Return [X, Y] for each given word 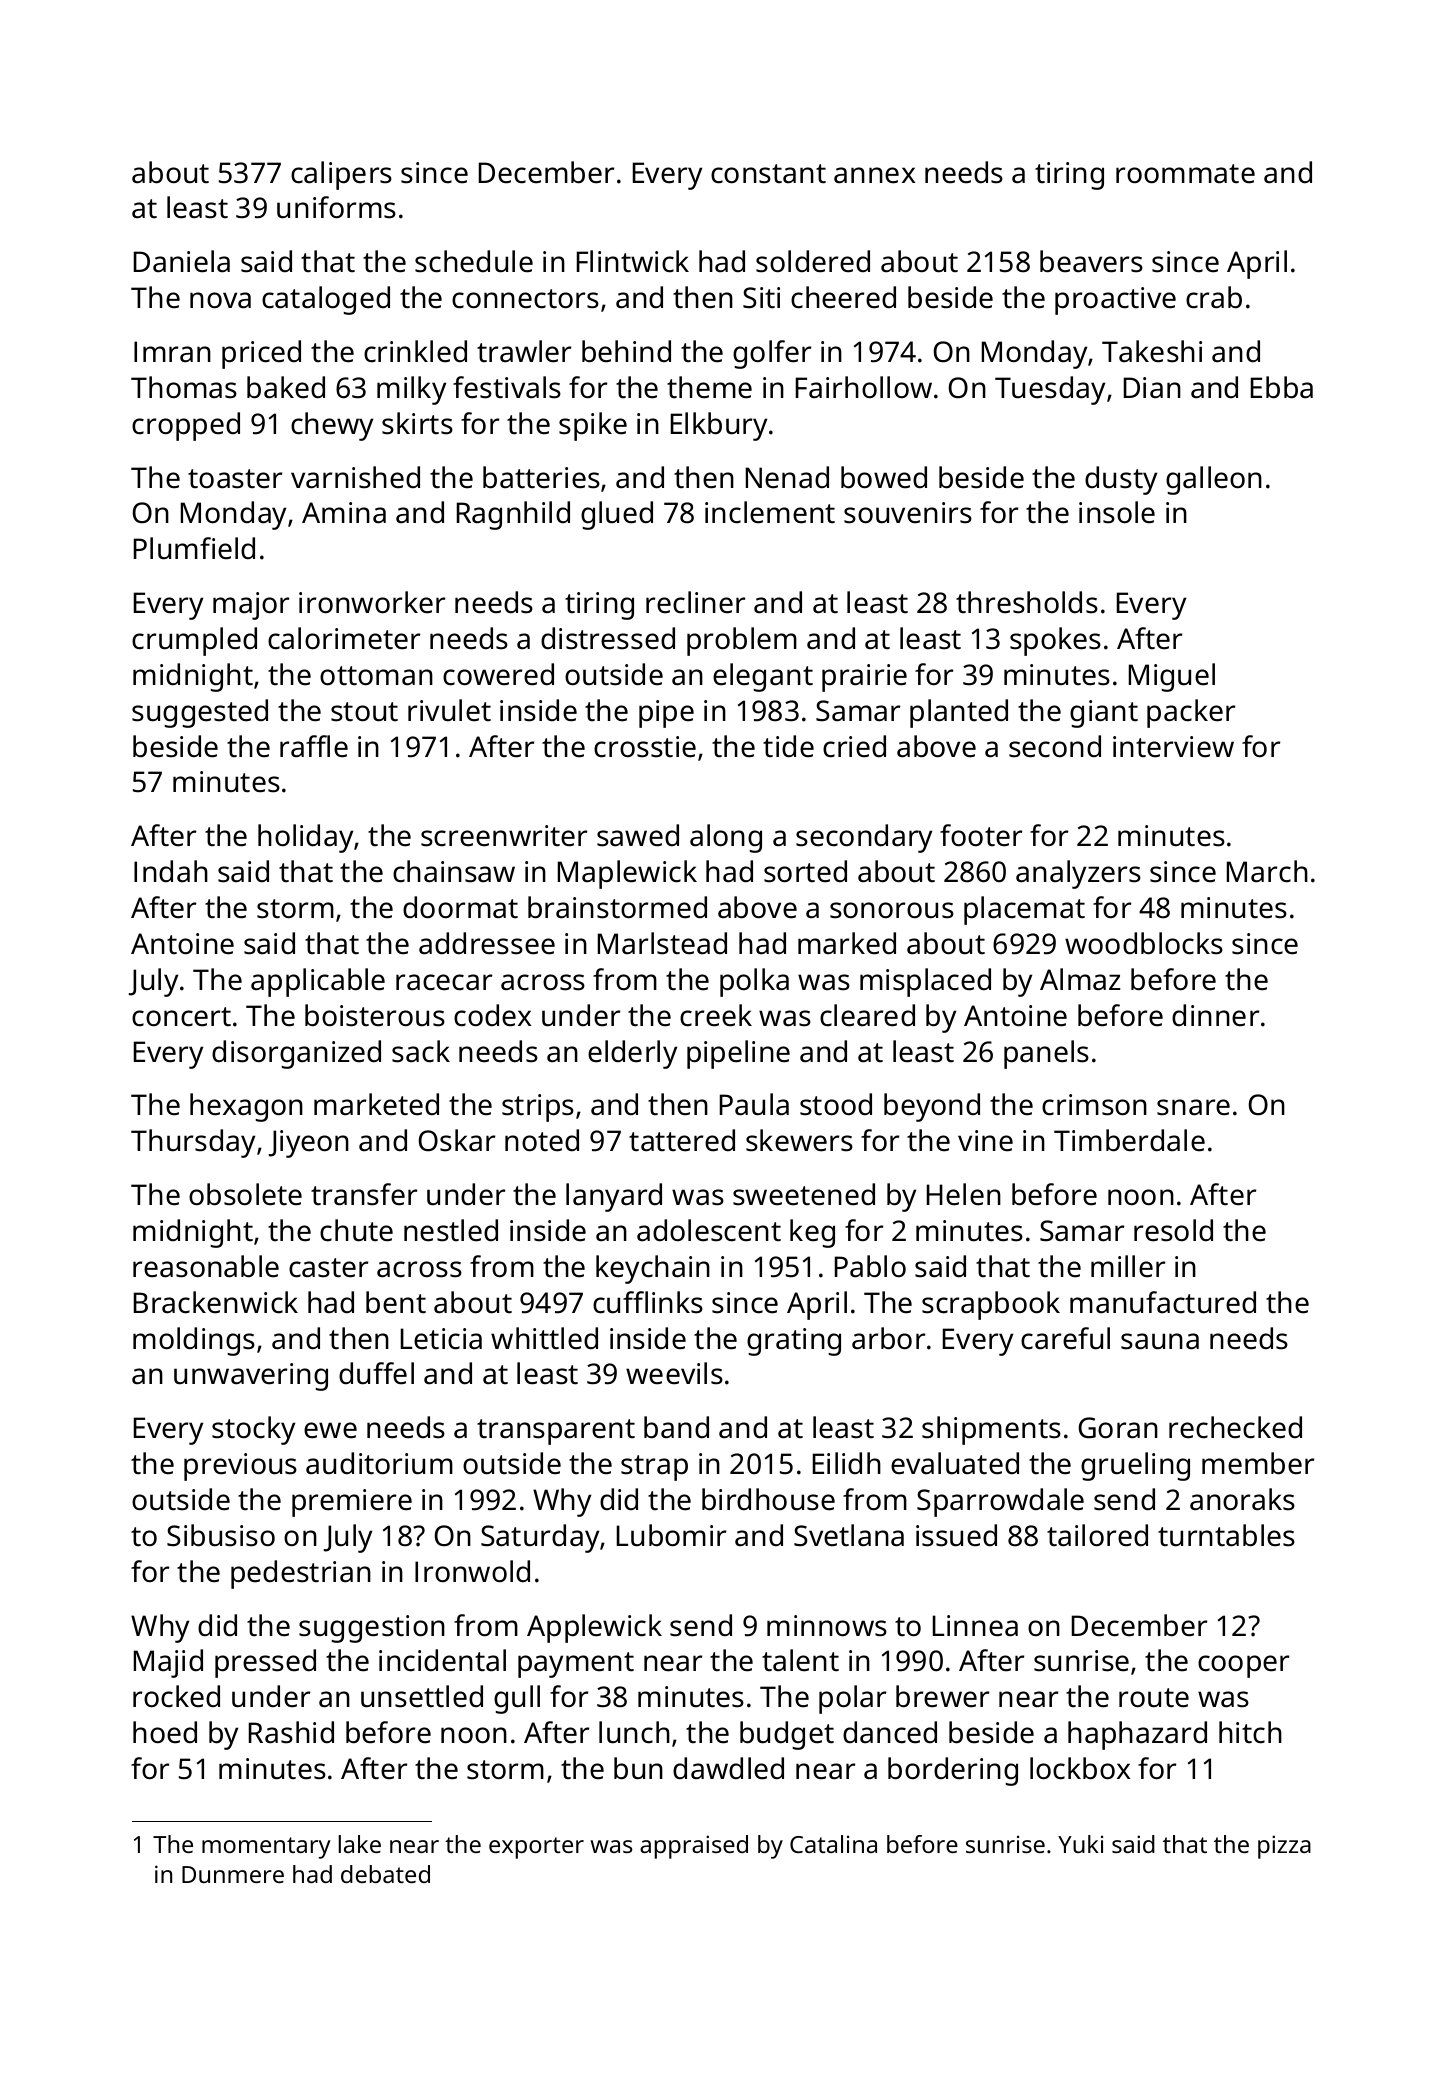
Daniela [182, 261]
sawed [638, 835]
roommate [1185, 174]
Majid [168, 1663]
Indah [171, 871]
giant [1104, 714]
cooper [1243, 1666]
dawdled [728, 1768]
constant [768, 174]
